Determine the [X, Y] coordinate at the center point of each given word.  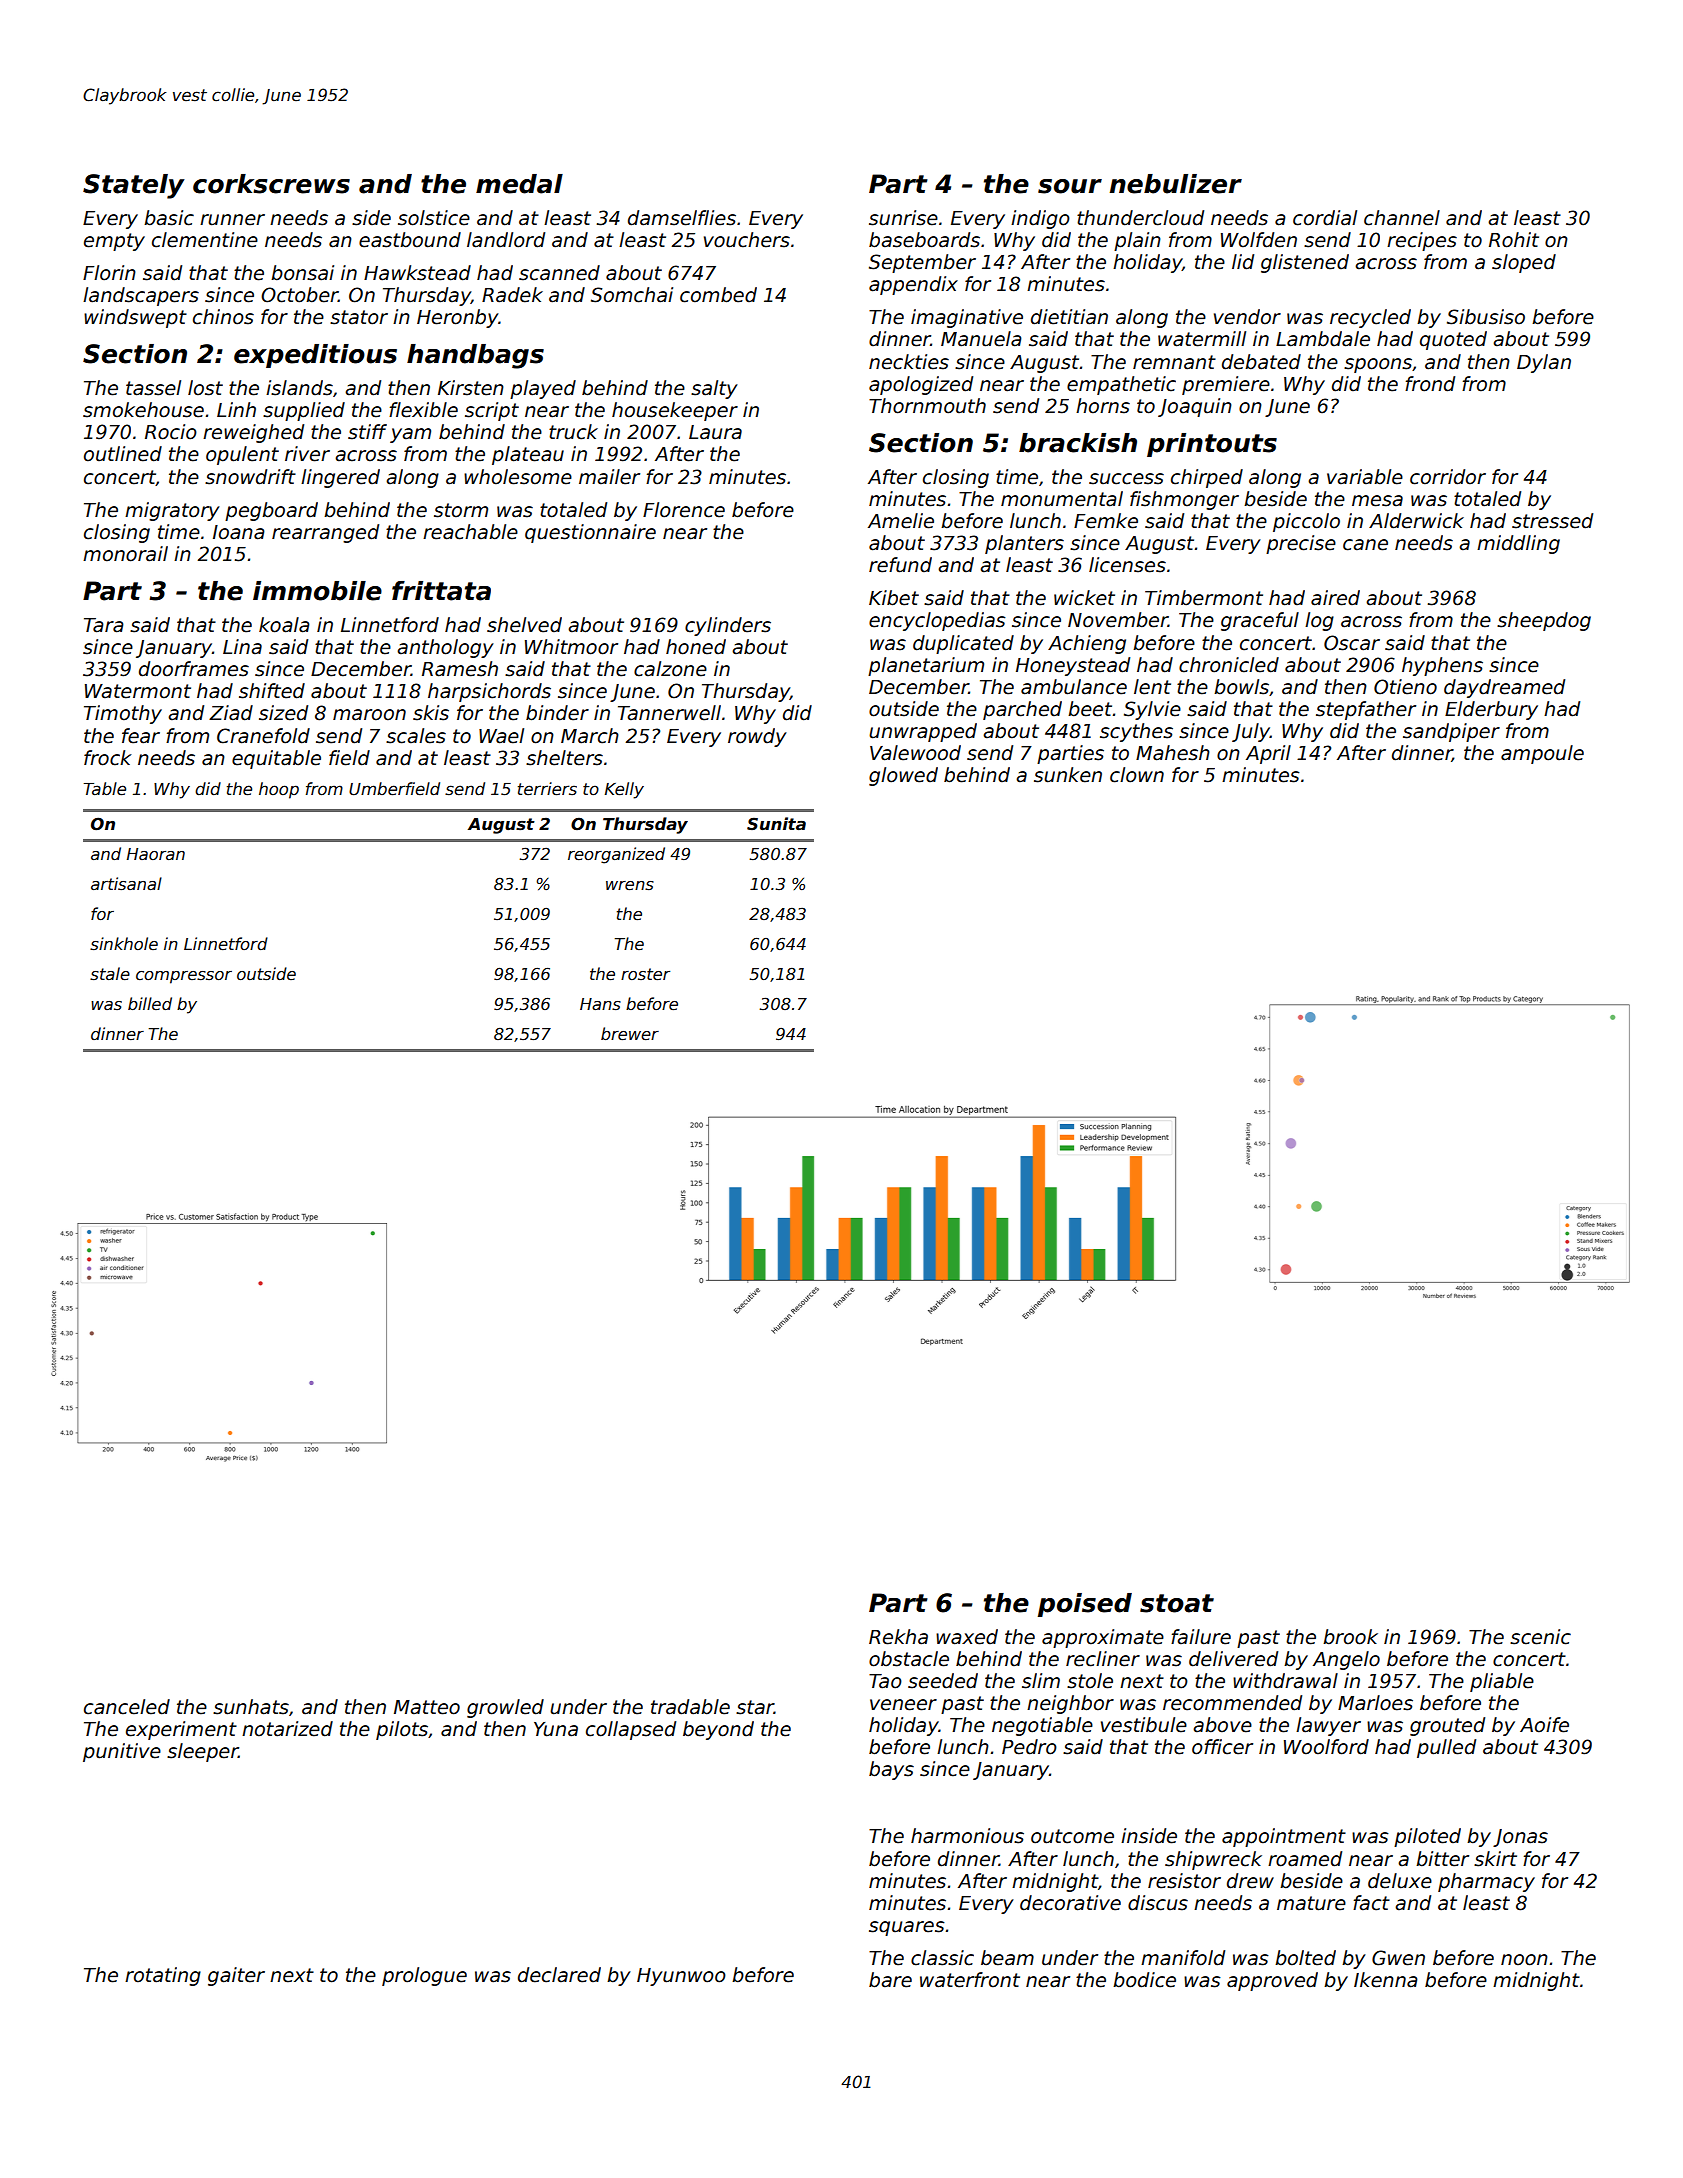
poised [1085, 1605]
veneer [903, 1705]
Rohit [1514, 240]
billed [150, 1003]
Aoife [1544, 1725]
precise [1301, 544]
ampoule [1542, 754]
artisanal [126, 884]
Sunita [776, 823]
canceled [127, 1707]
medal [519, 184]
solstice [434, 218]
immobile [317, 591]
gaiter [236, 1976]
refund [900, 565]
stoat [1177, 1603]
